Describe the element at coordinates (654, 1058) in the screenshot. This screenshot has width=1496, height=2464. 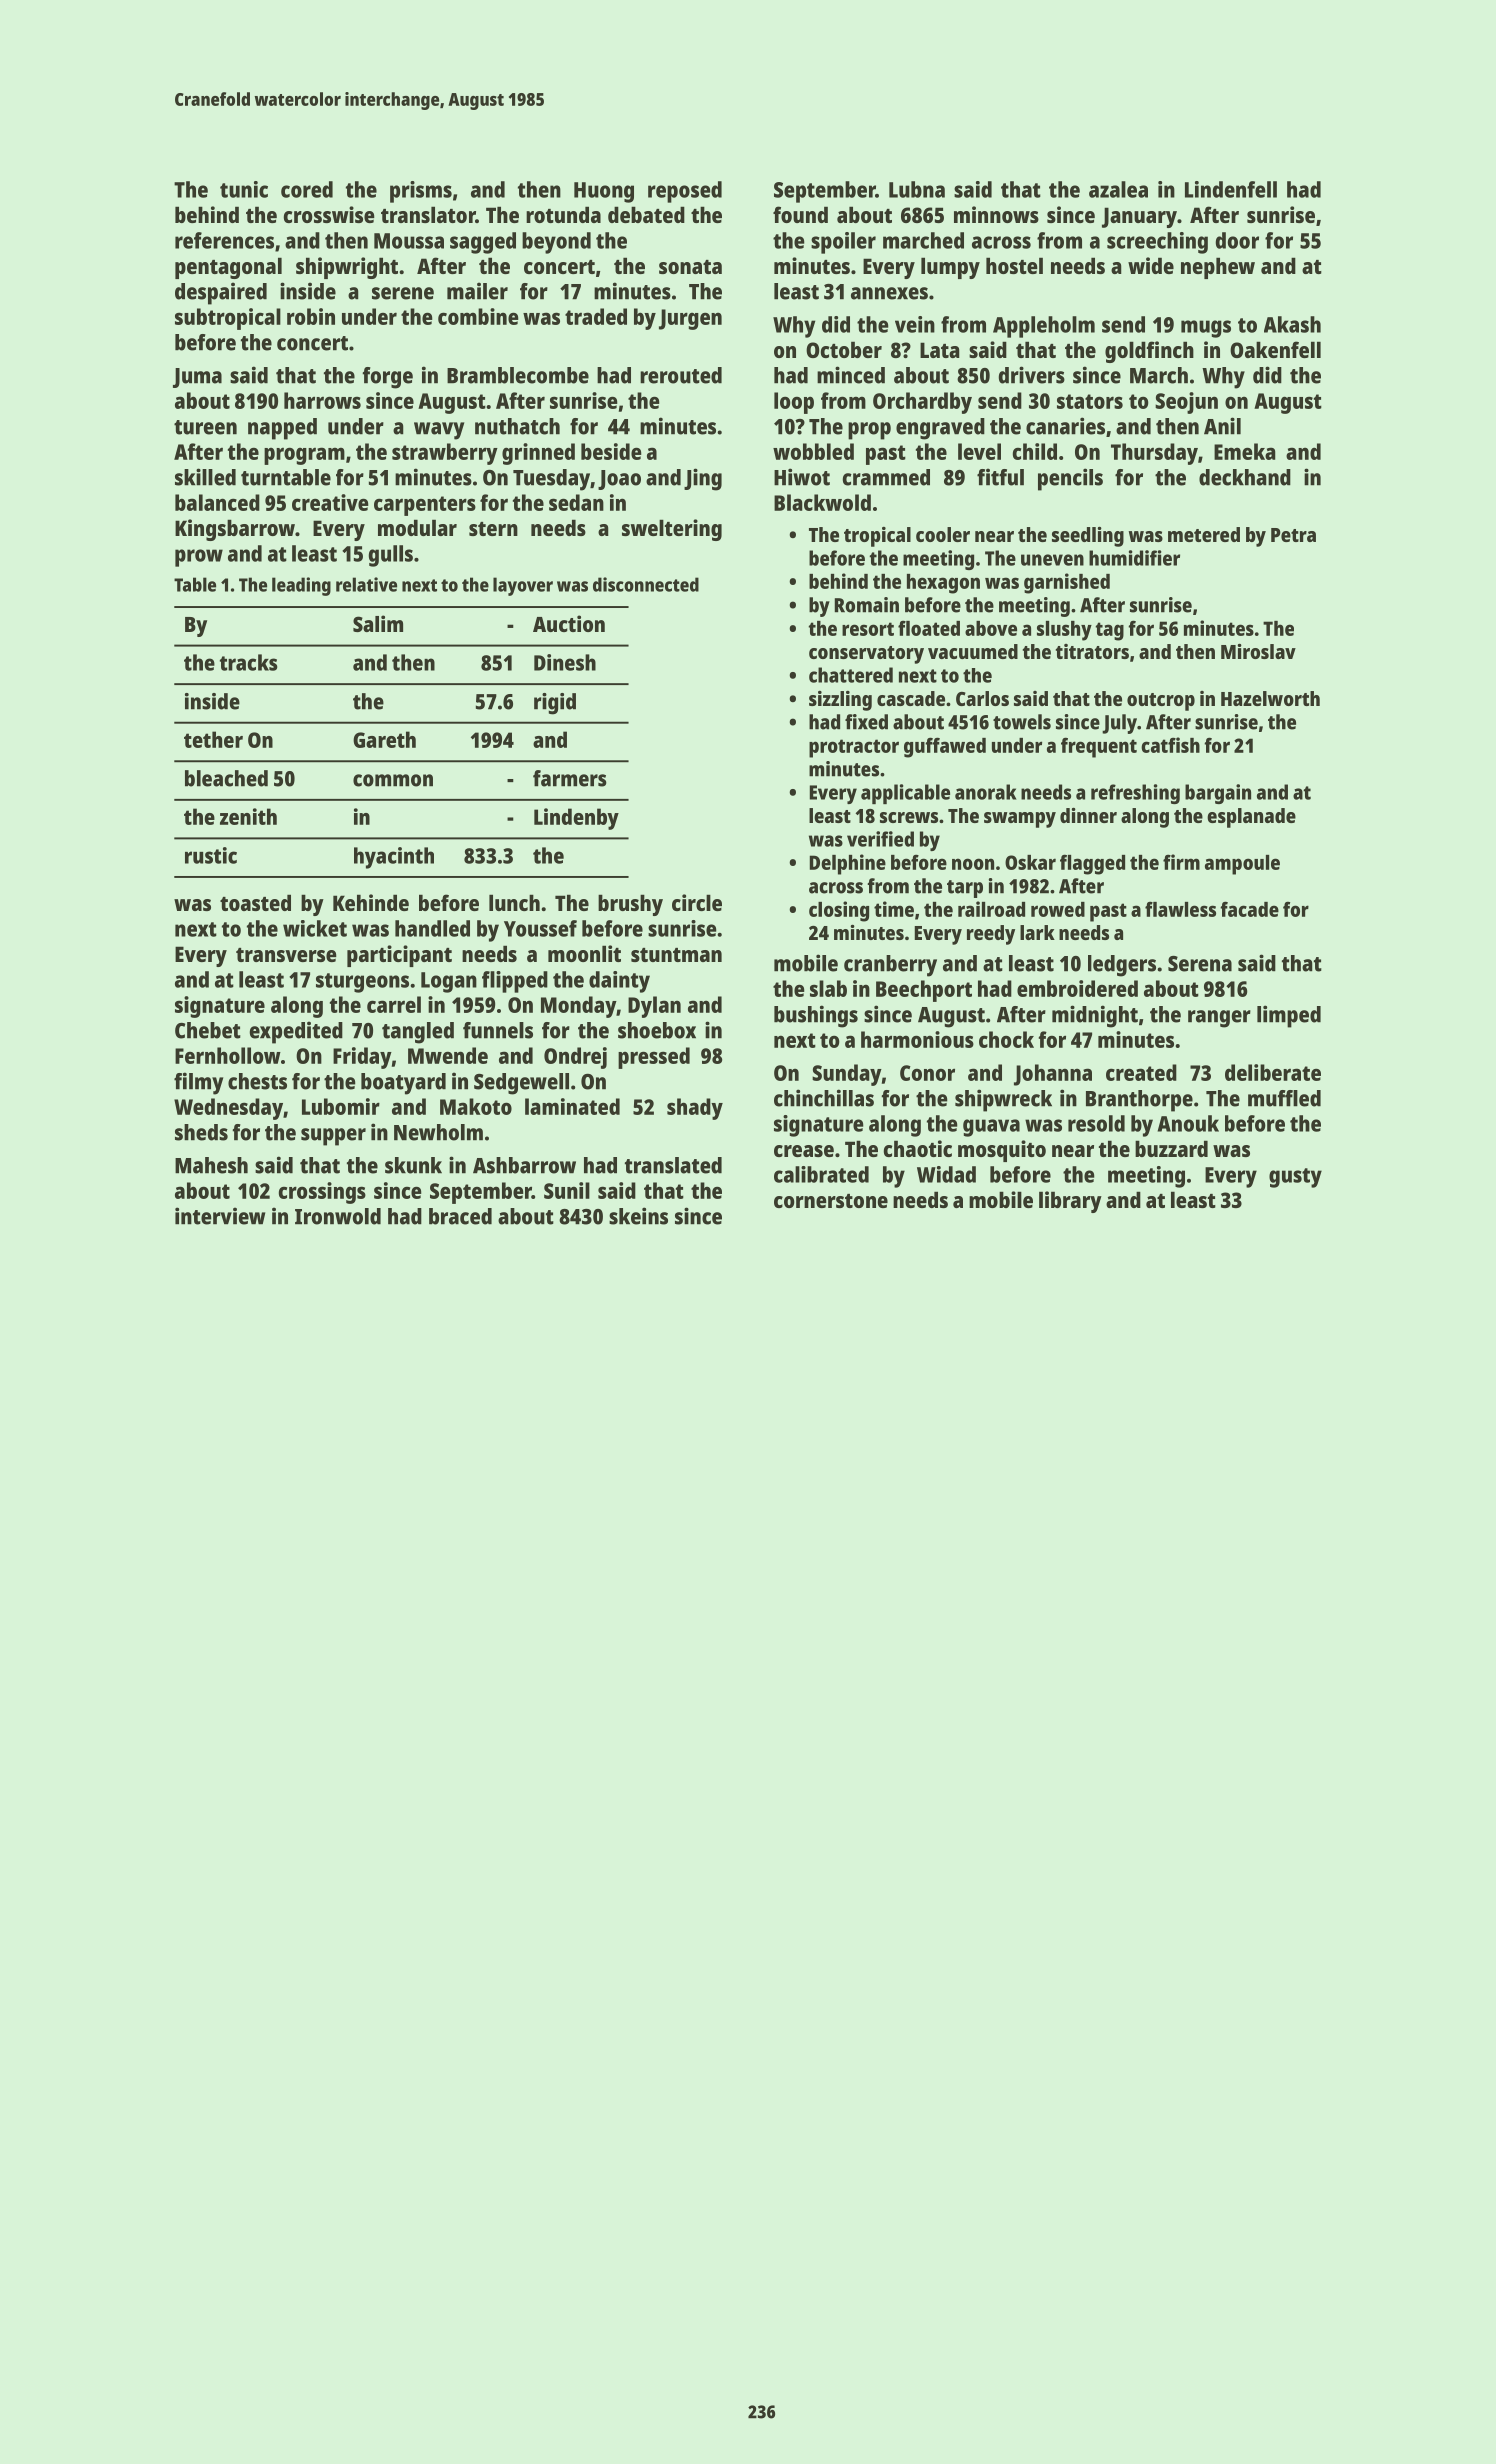
I see `pressed` at that location.
